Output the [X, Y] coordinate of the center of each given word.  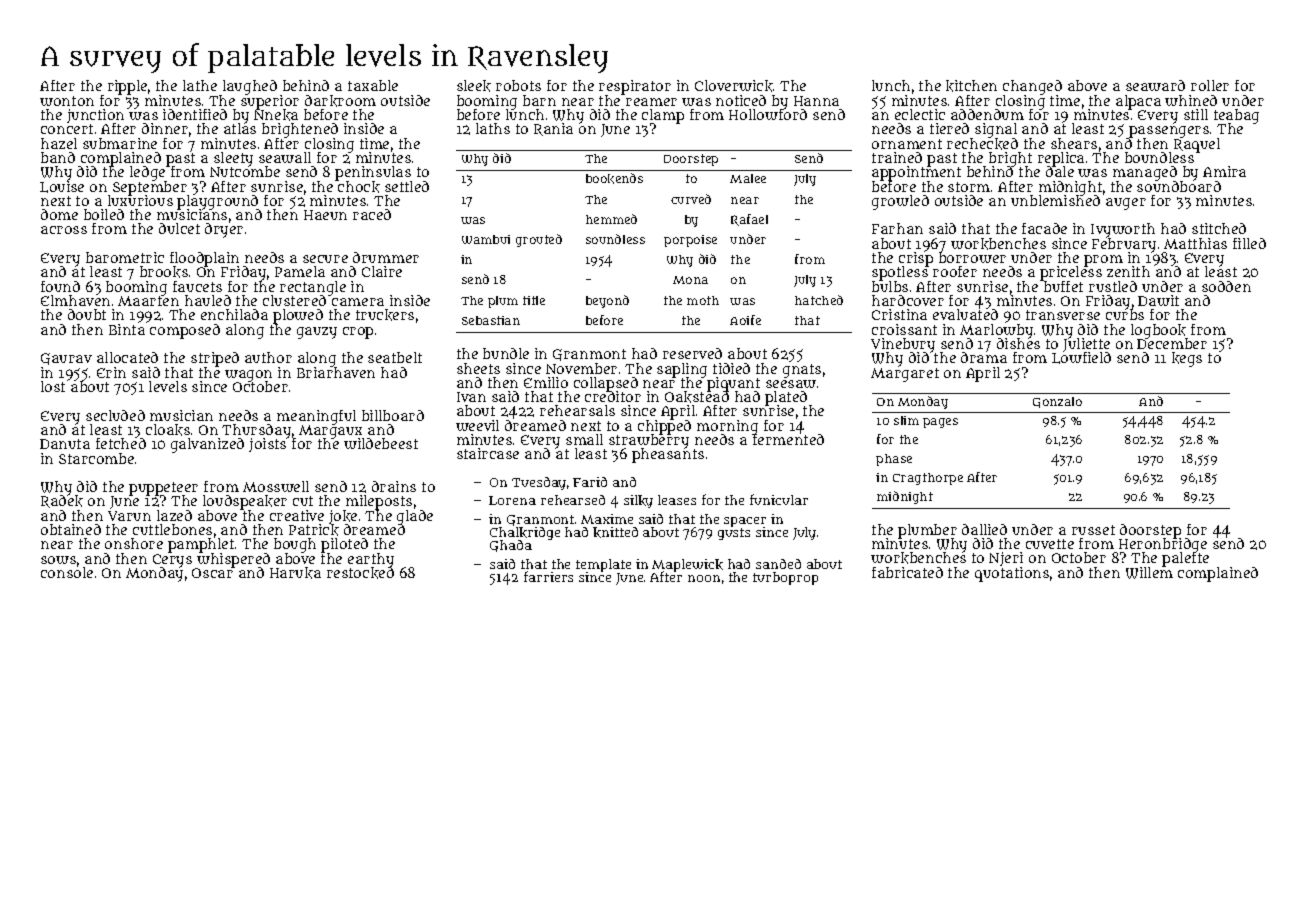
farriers [548, 576]
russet [1093, 530]
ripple [127, 87]
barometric [125, 257]
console [67, 573]
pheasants [668, 456]
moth [703, 300]
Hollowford [768, 114]
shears [1074, 143]
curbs [1125, 315]
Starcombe [96, 458]
